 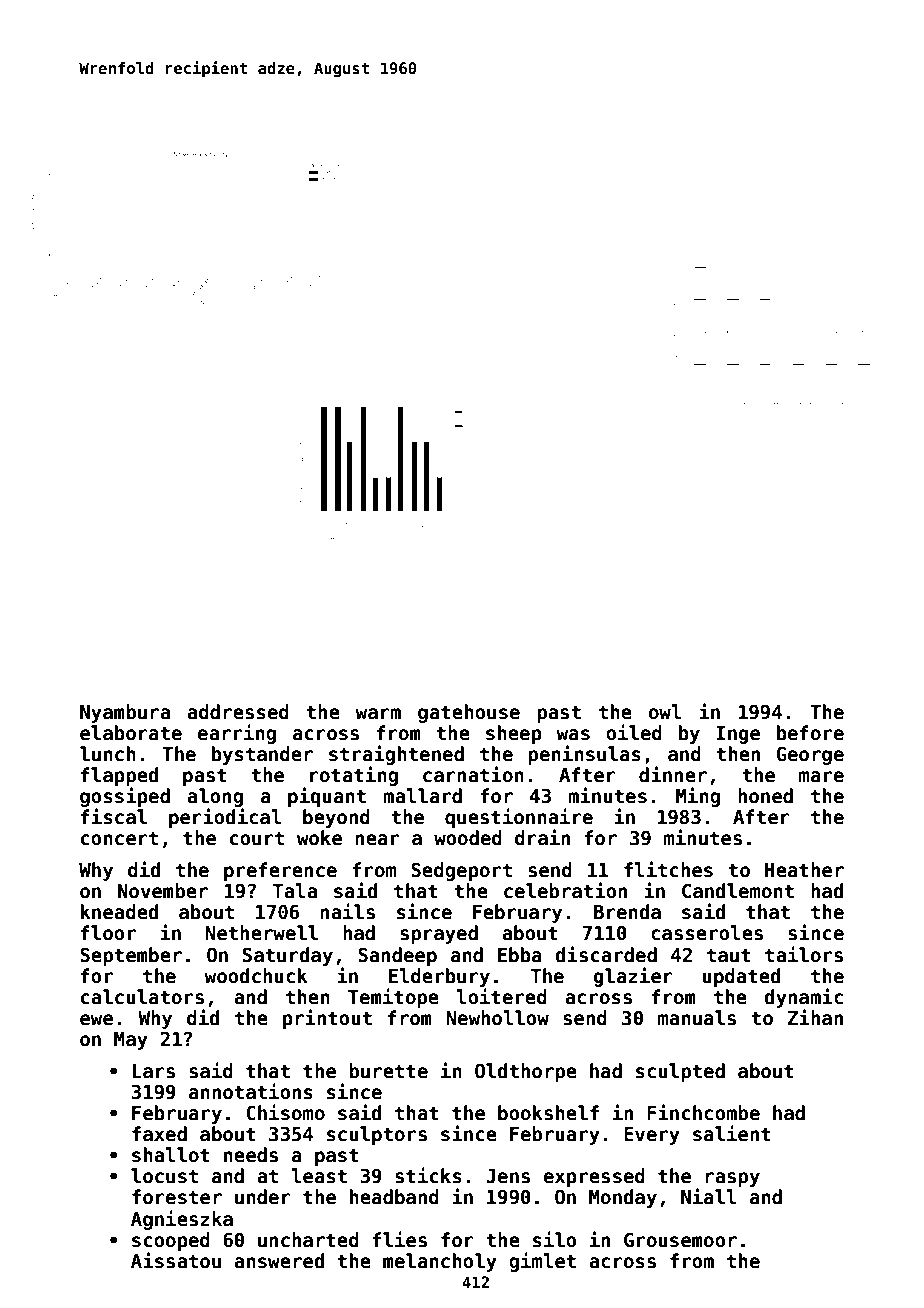 I want to click on before, so click(x=810, y=733).
